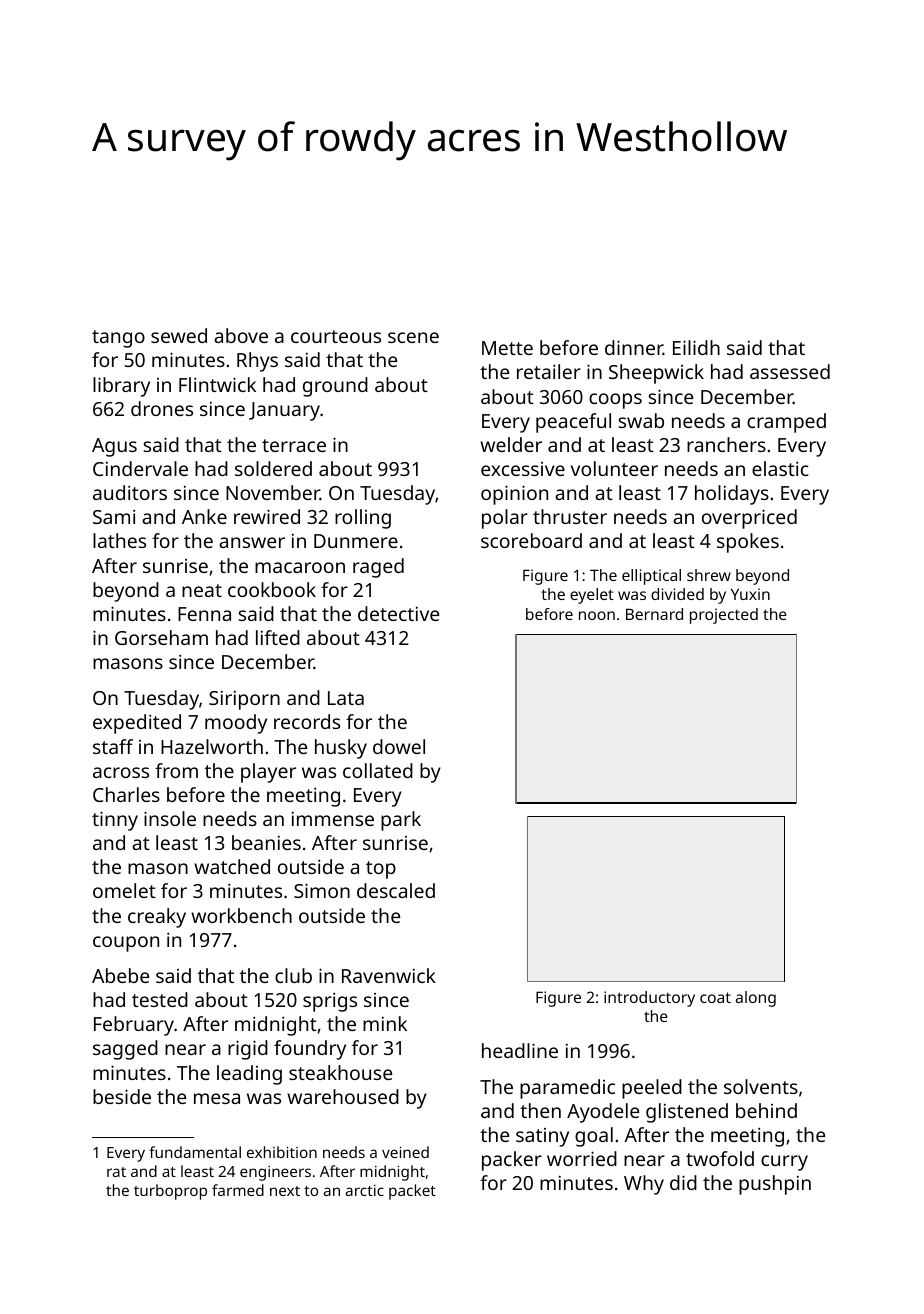  What do you see at coordinates (715, 997) in the image?
I see `coat` at bounding box center [715, 997].
